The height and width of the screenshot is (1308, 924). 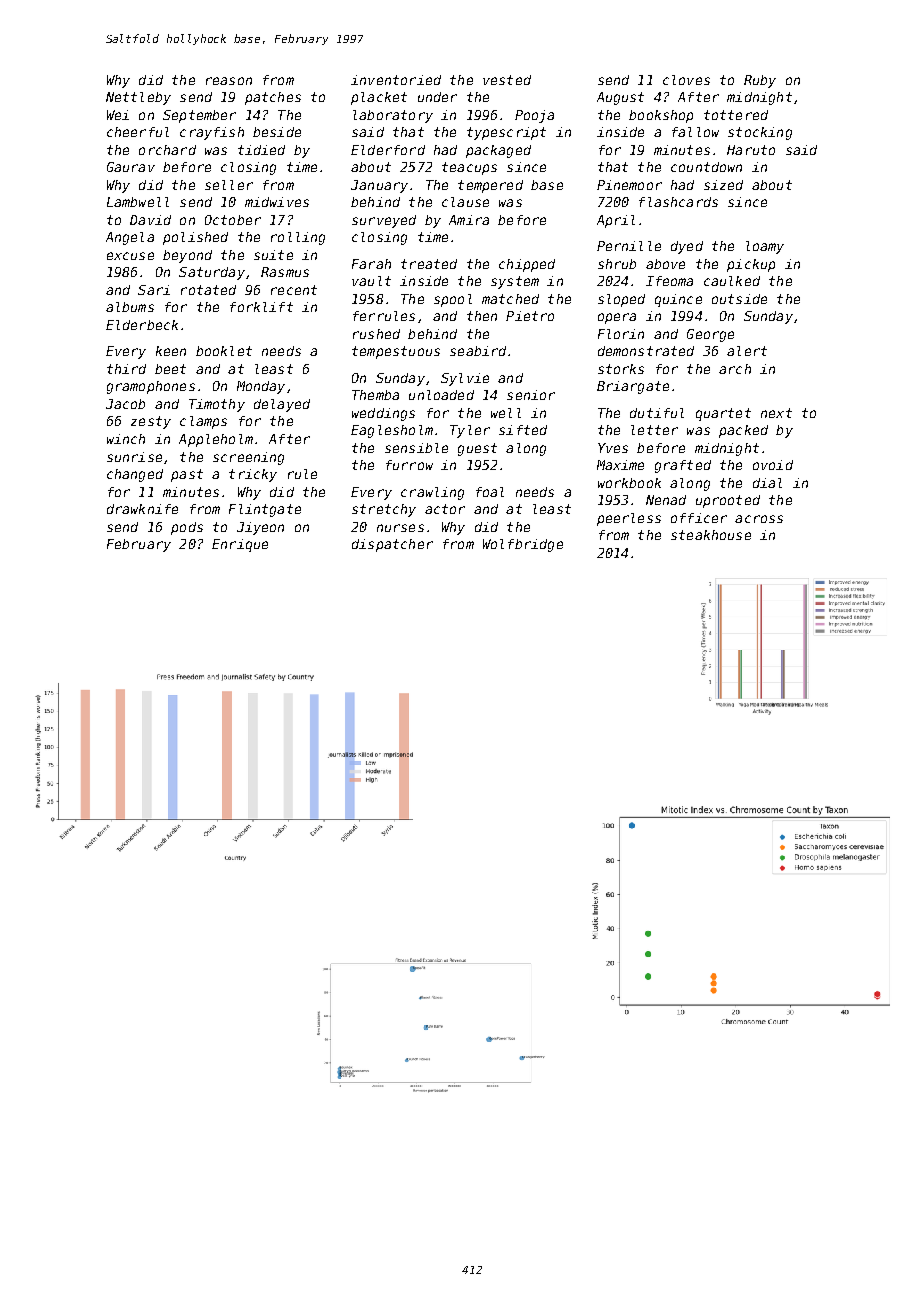 What do you see at coordinates (396, 352) in the screenshot?
I see `tempestuous` at bounding box center [396, 352].
